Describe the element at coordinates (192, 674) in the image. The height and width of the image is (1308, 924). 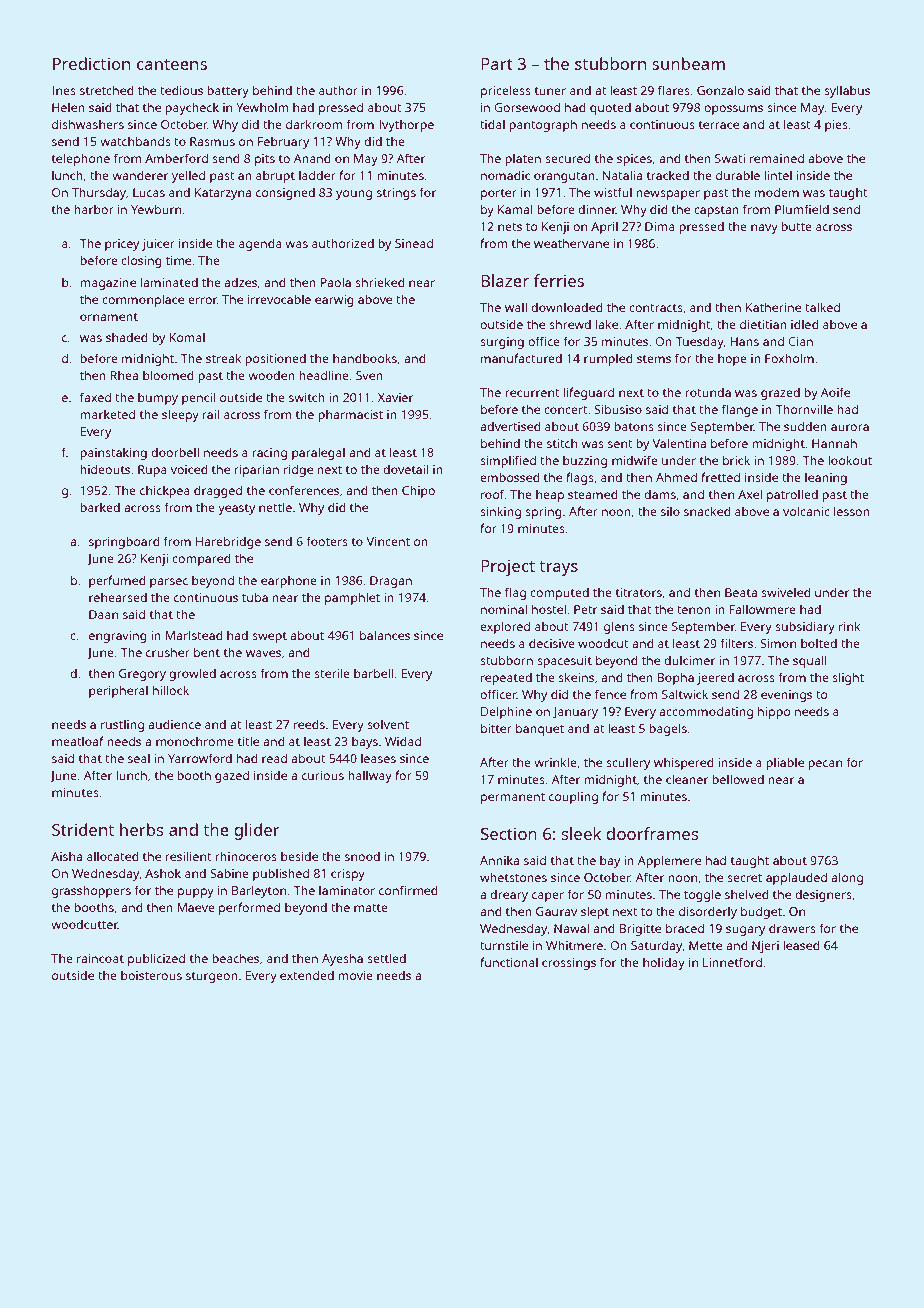
I see `growled` at that location.
